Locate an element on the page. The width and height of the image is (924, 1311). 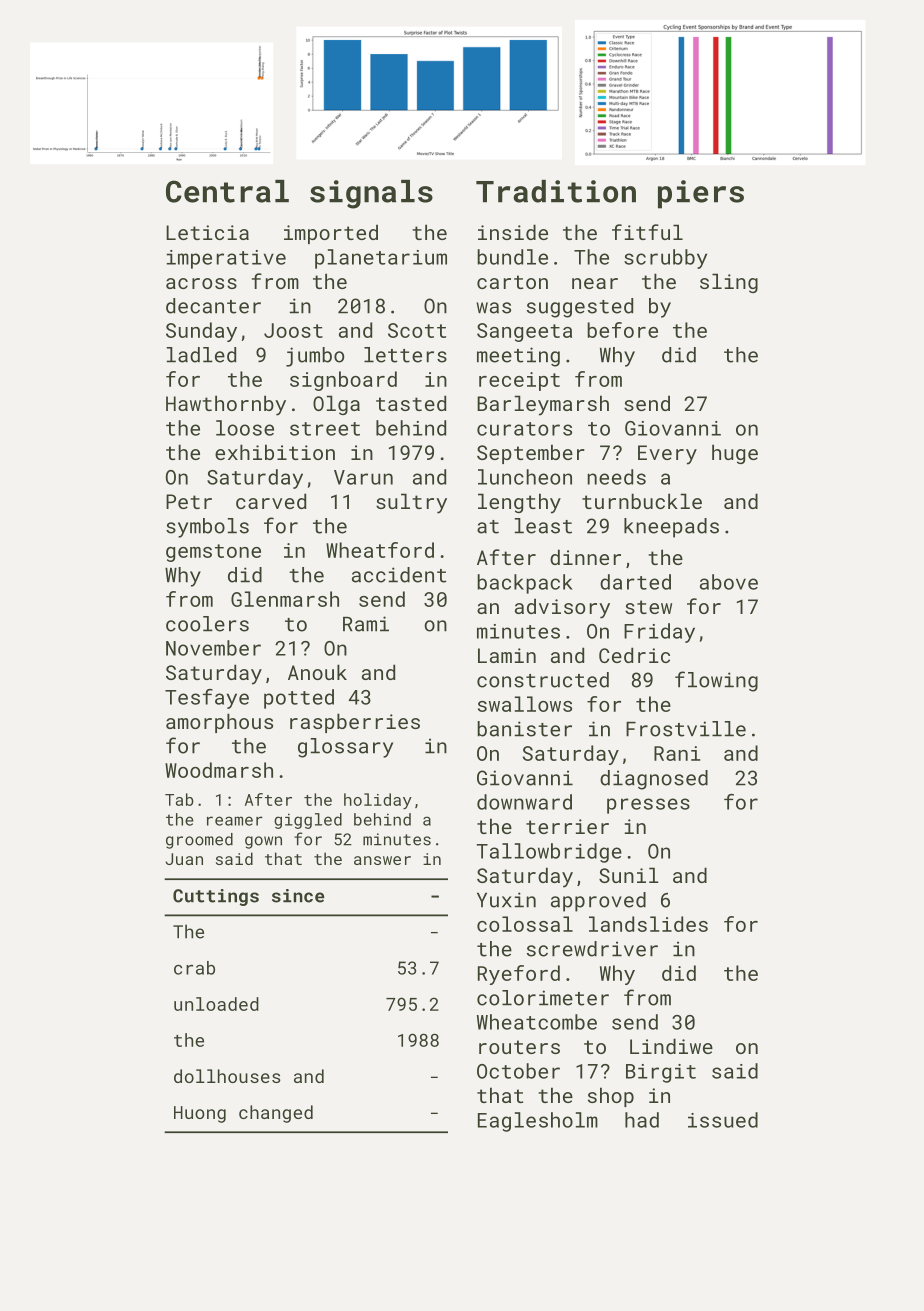
was is located at coordinates (493, 308).
